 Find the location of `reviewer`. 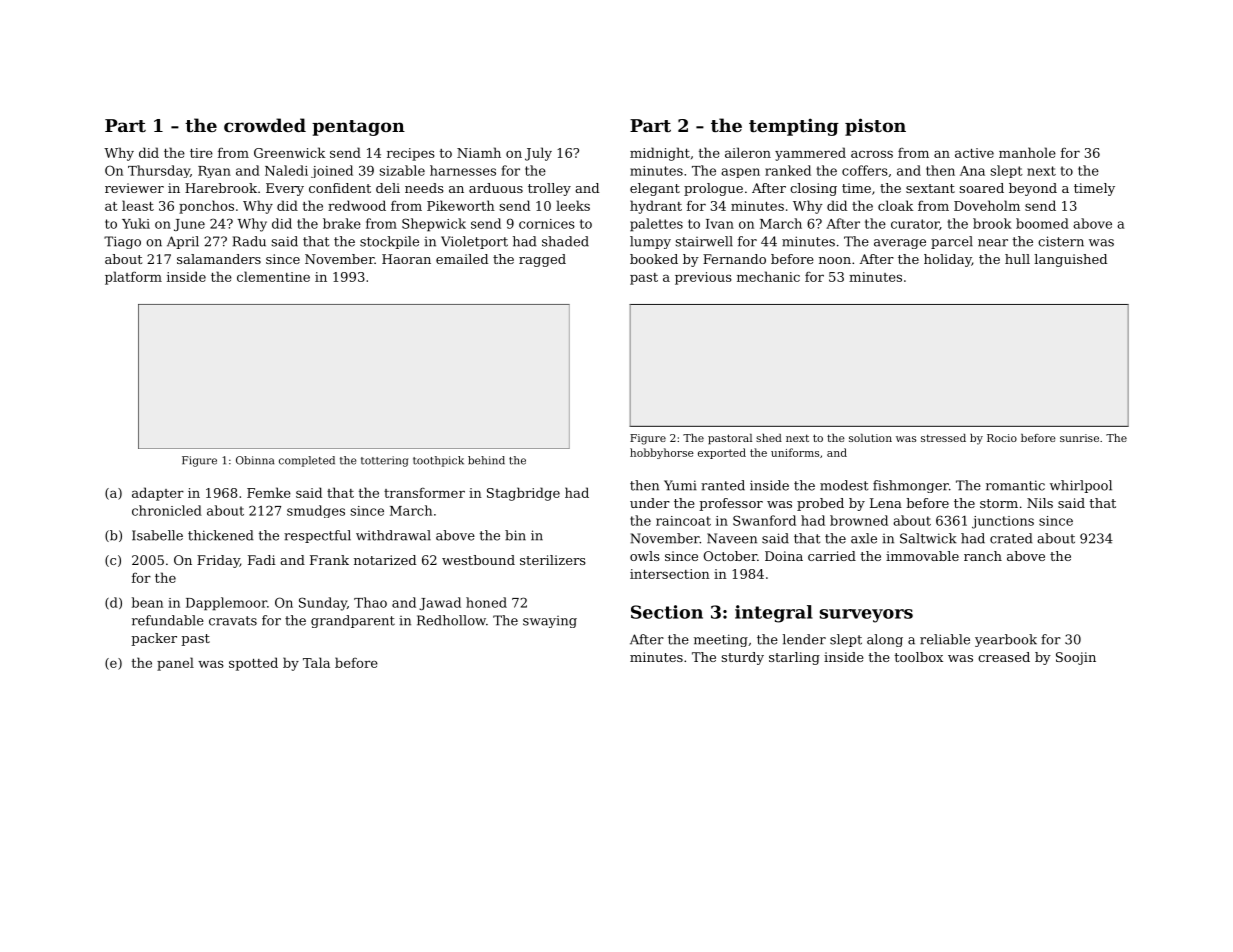

reviewer is located at coordinates (134, 188).
